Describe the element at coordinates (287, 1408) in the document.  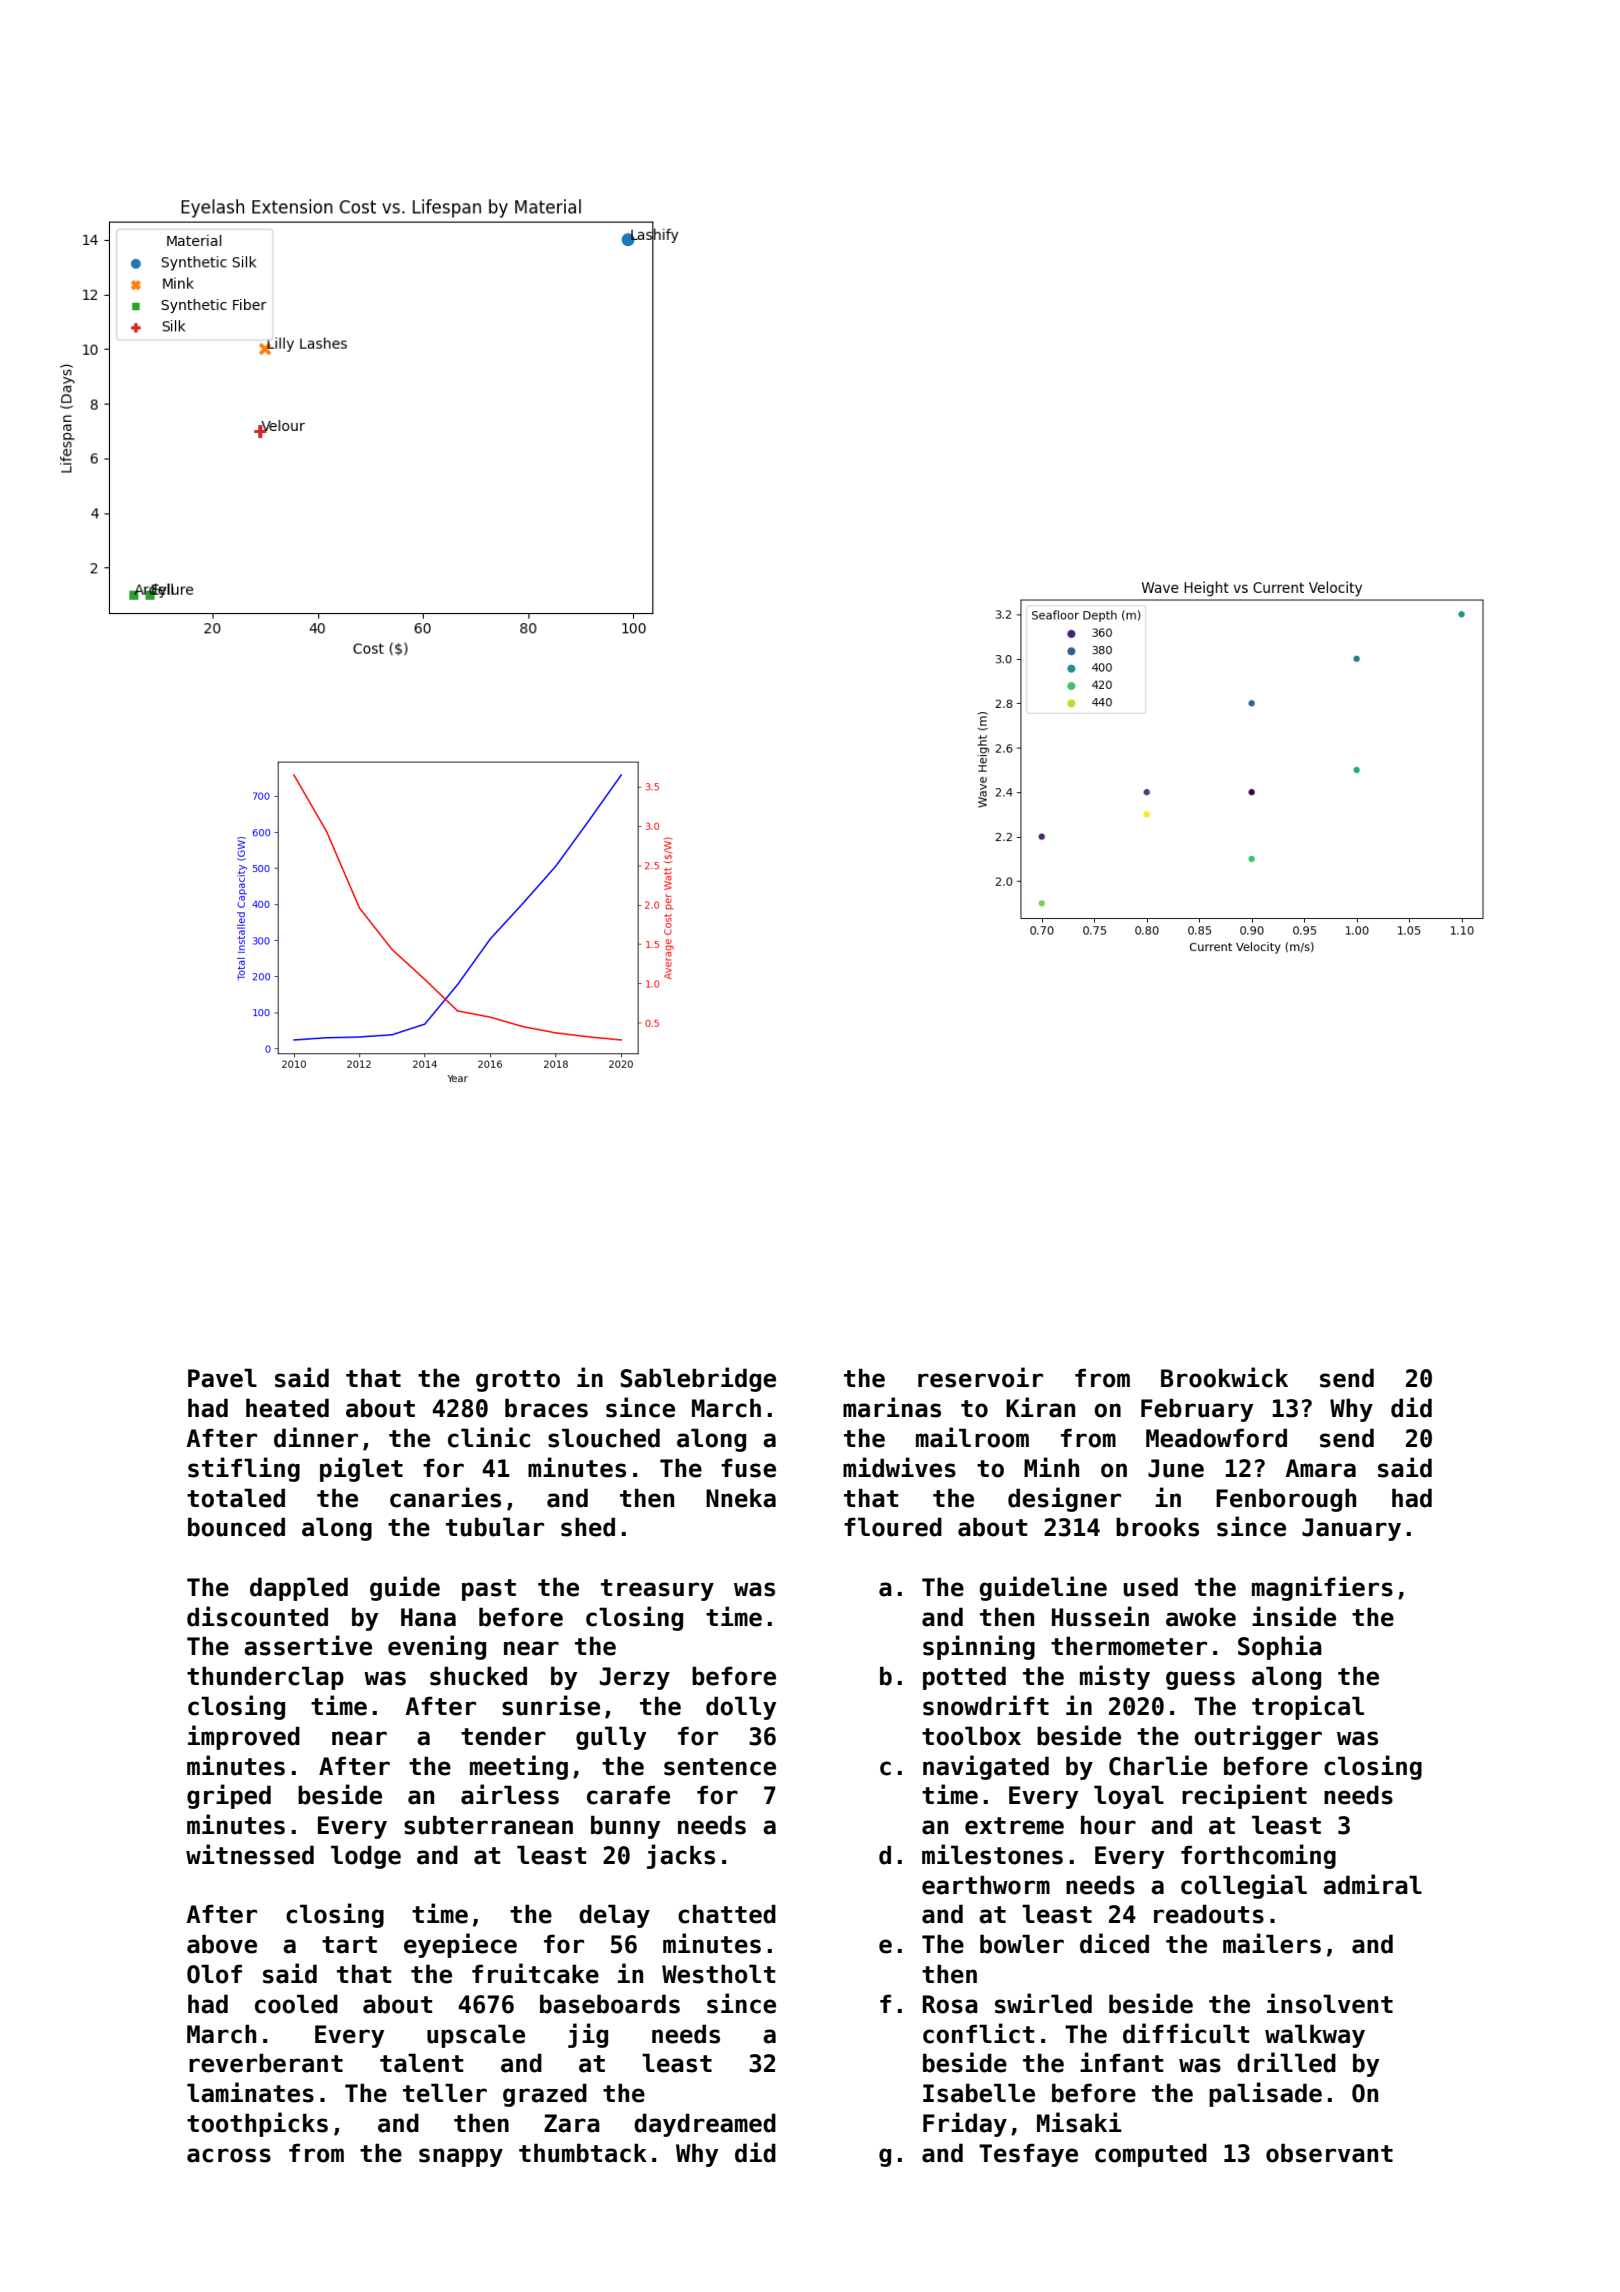
I see `heated` at that location.
